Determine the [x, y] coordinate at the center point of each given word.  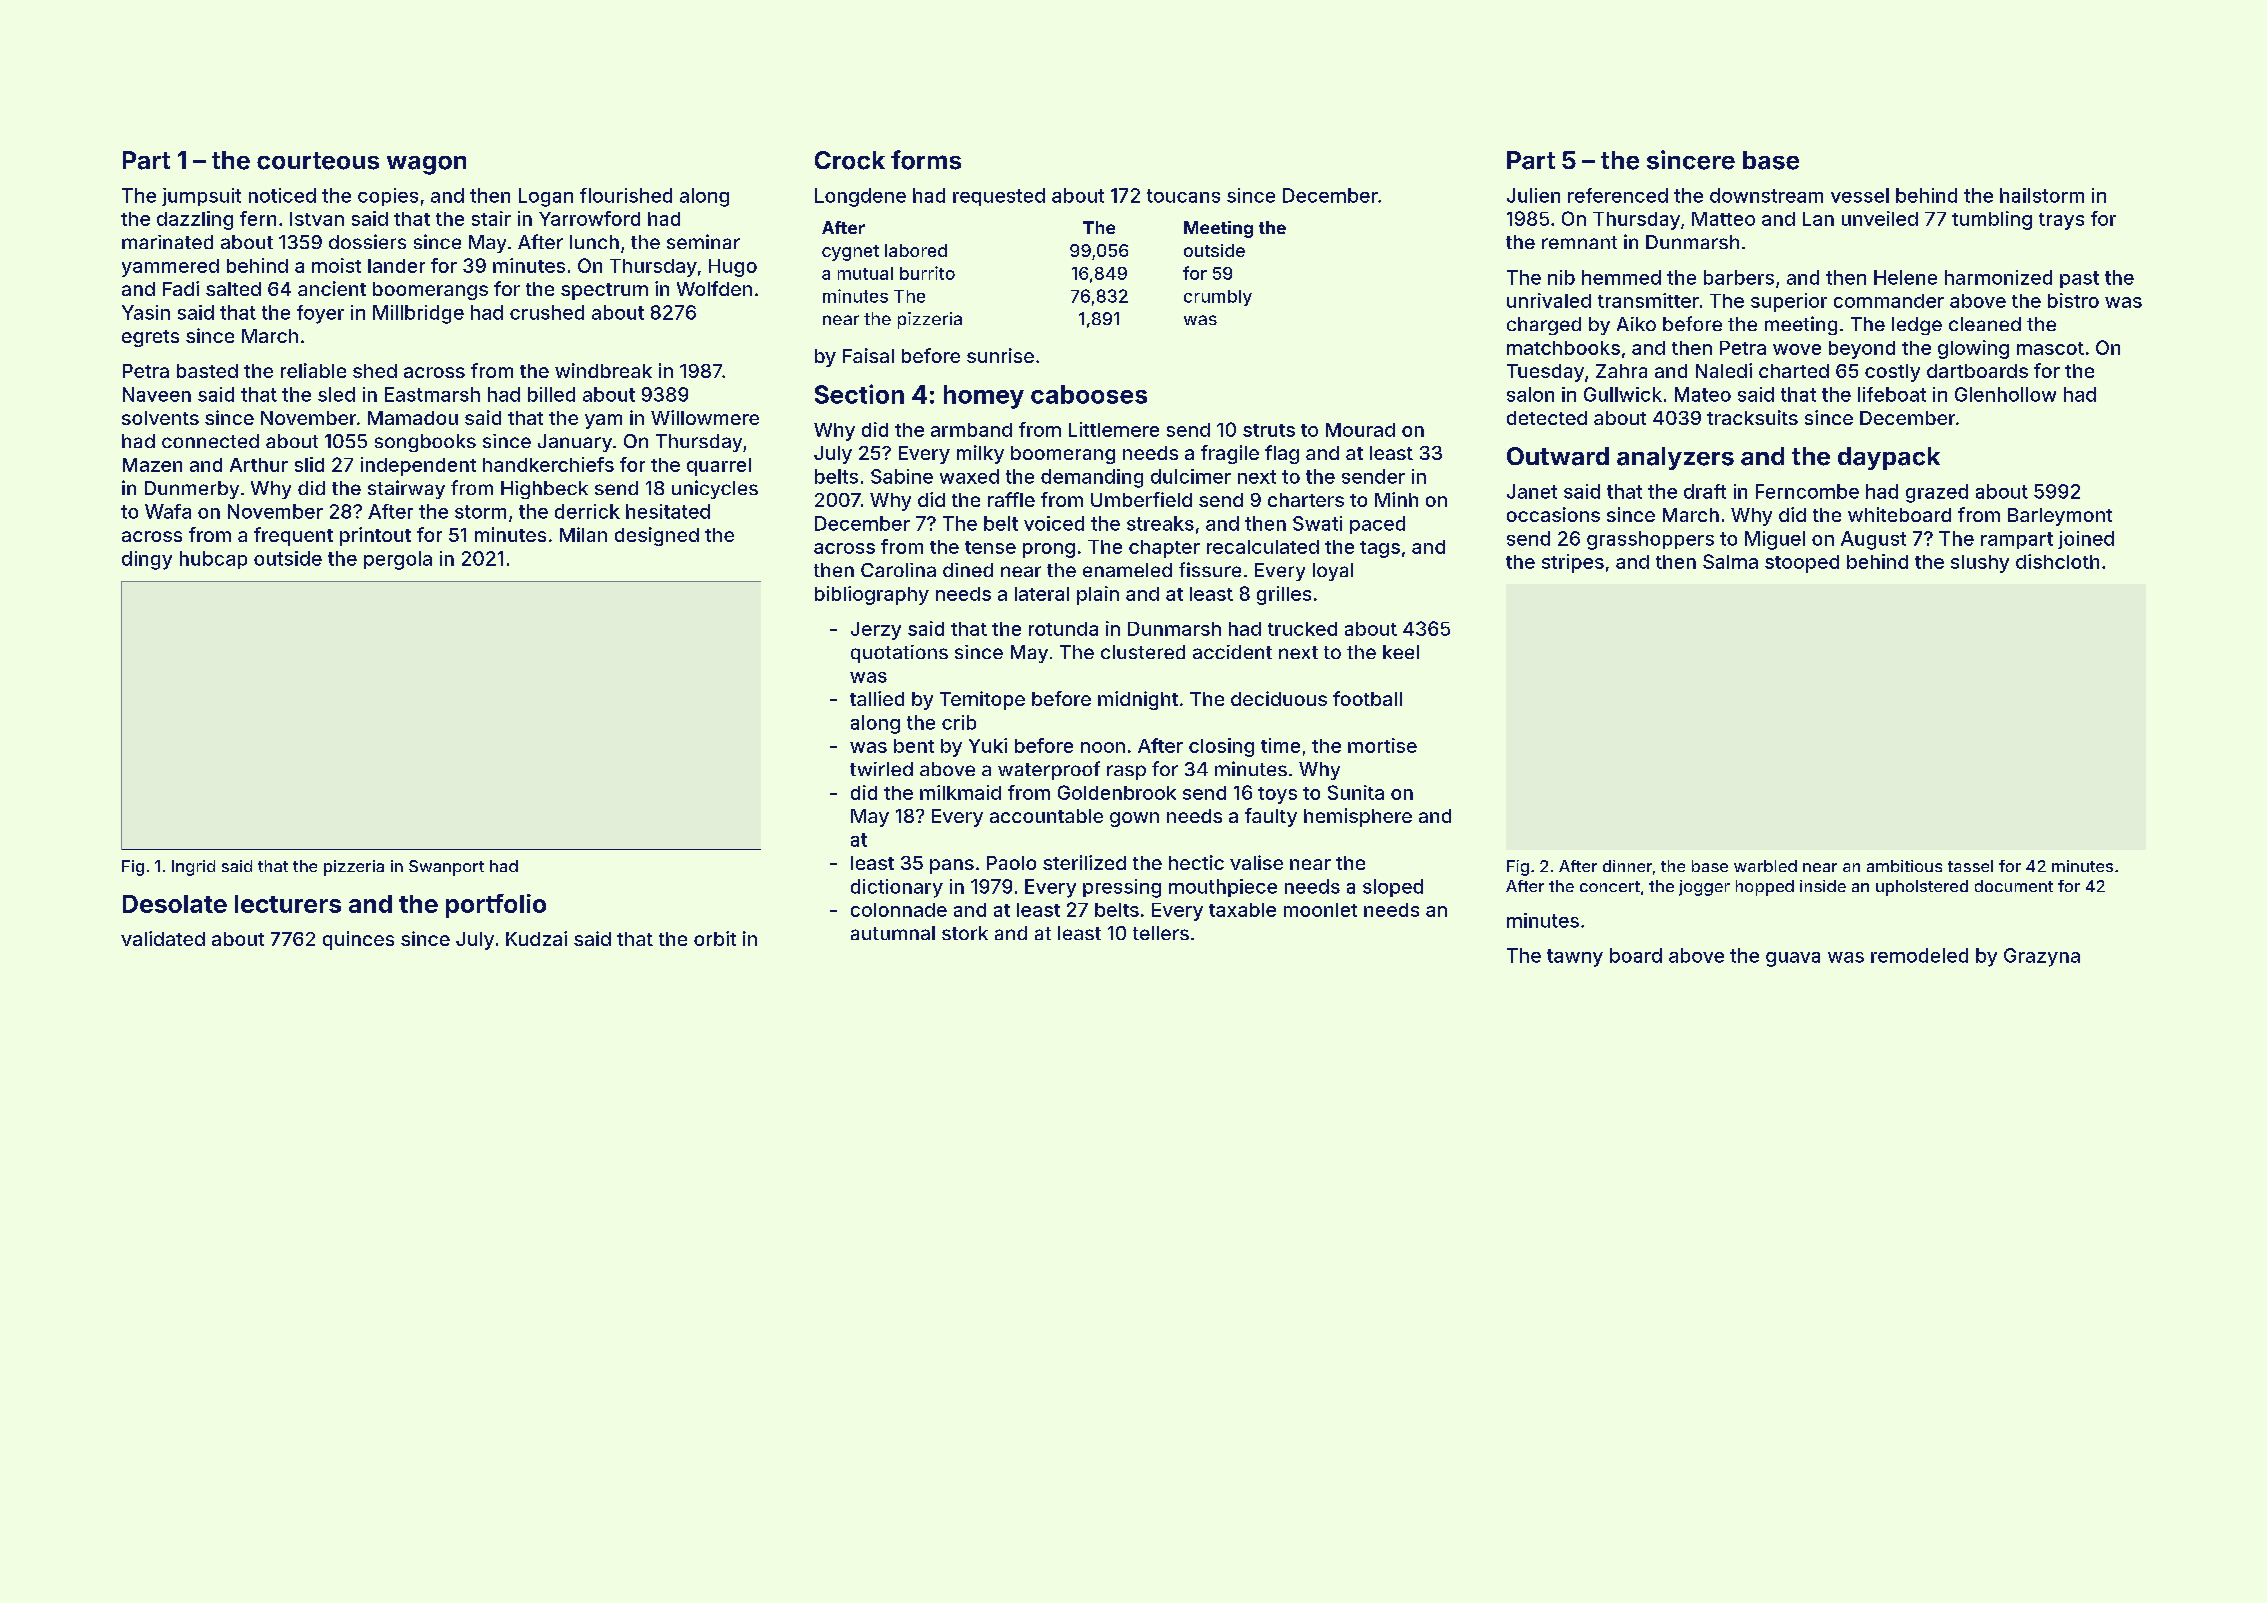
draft [1705, 491]
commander [1889, 301]
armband [971, 430]
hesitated [668, 511]
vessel [1860, 195]
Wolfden [714, 288]
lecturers [288, 904]
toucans [1183, 196]
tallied [877, 698]
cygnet [850, 253]
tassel [1970, 866]
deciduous [1279, 698]
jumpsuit [201, 197]
